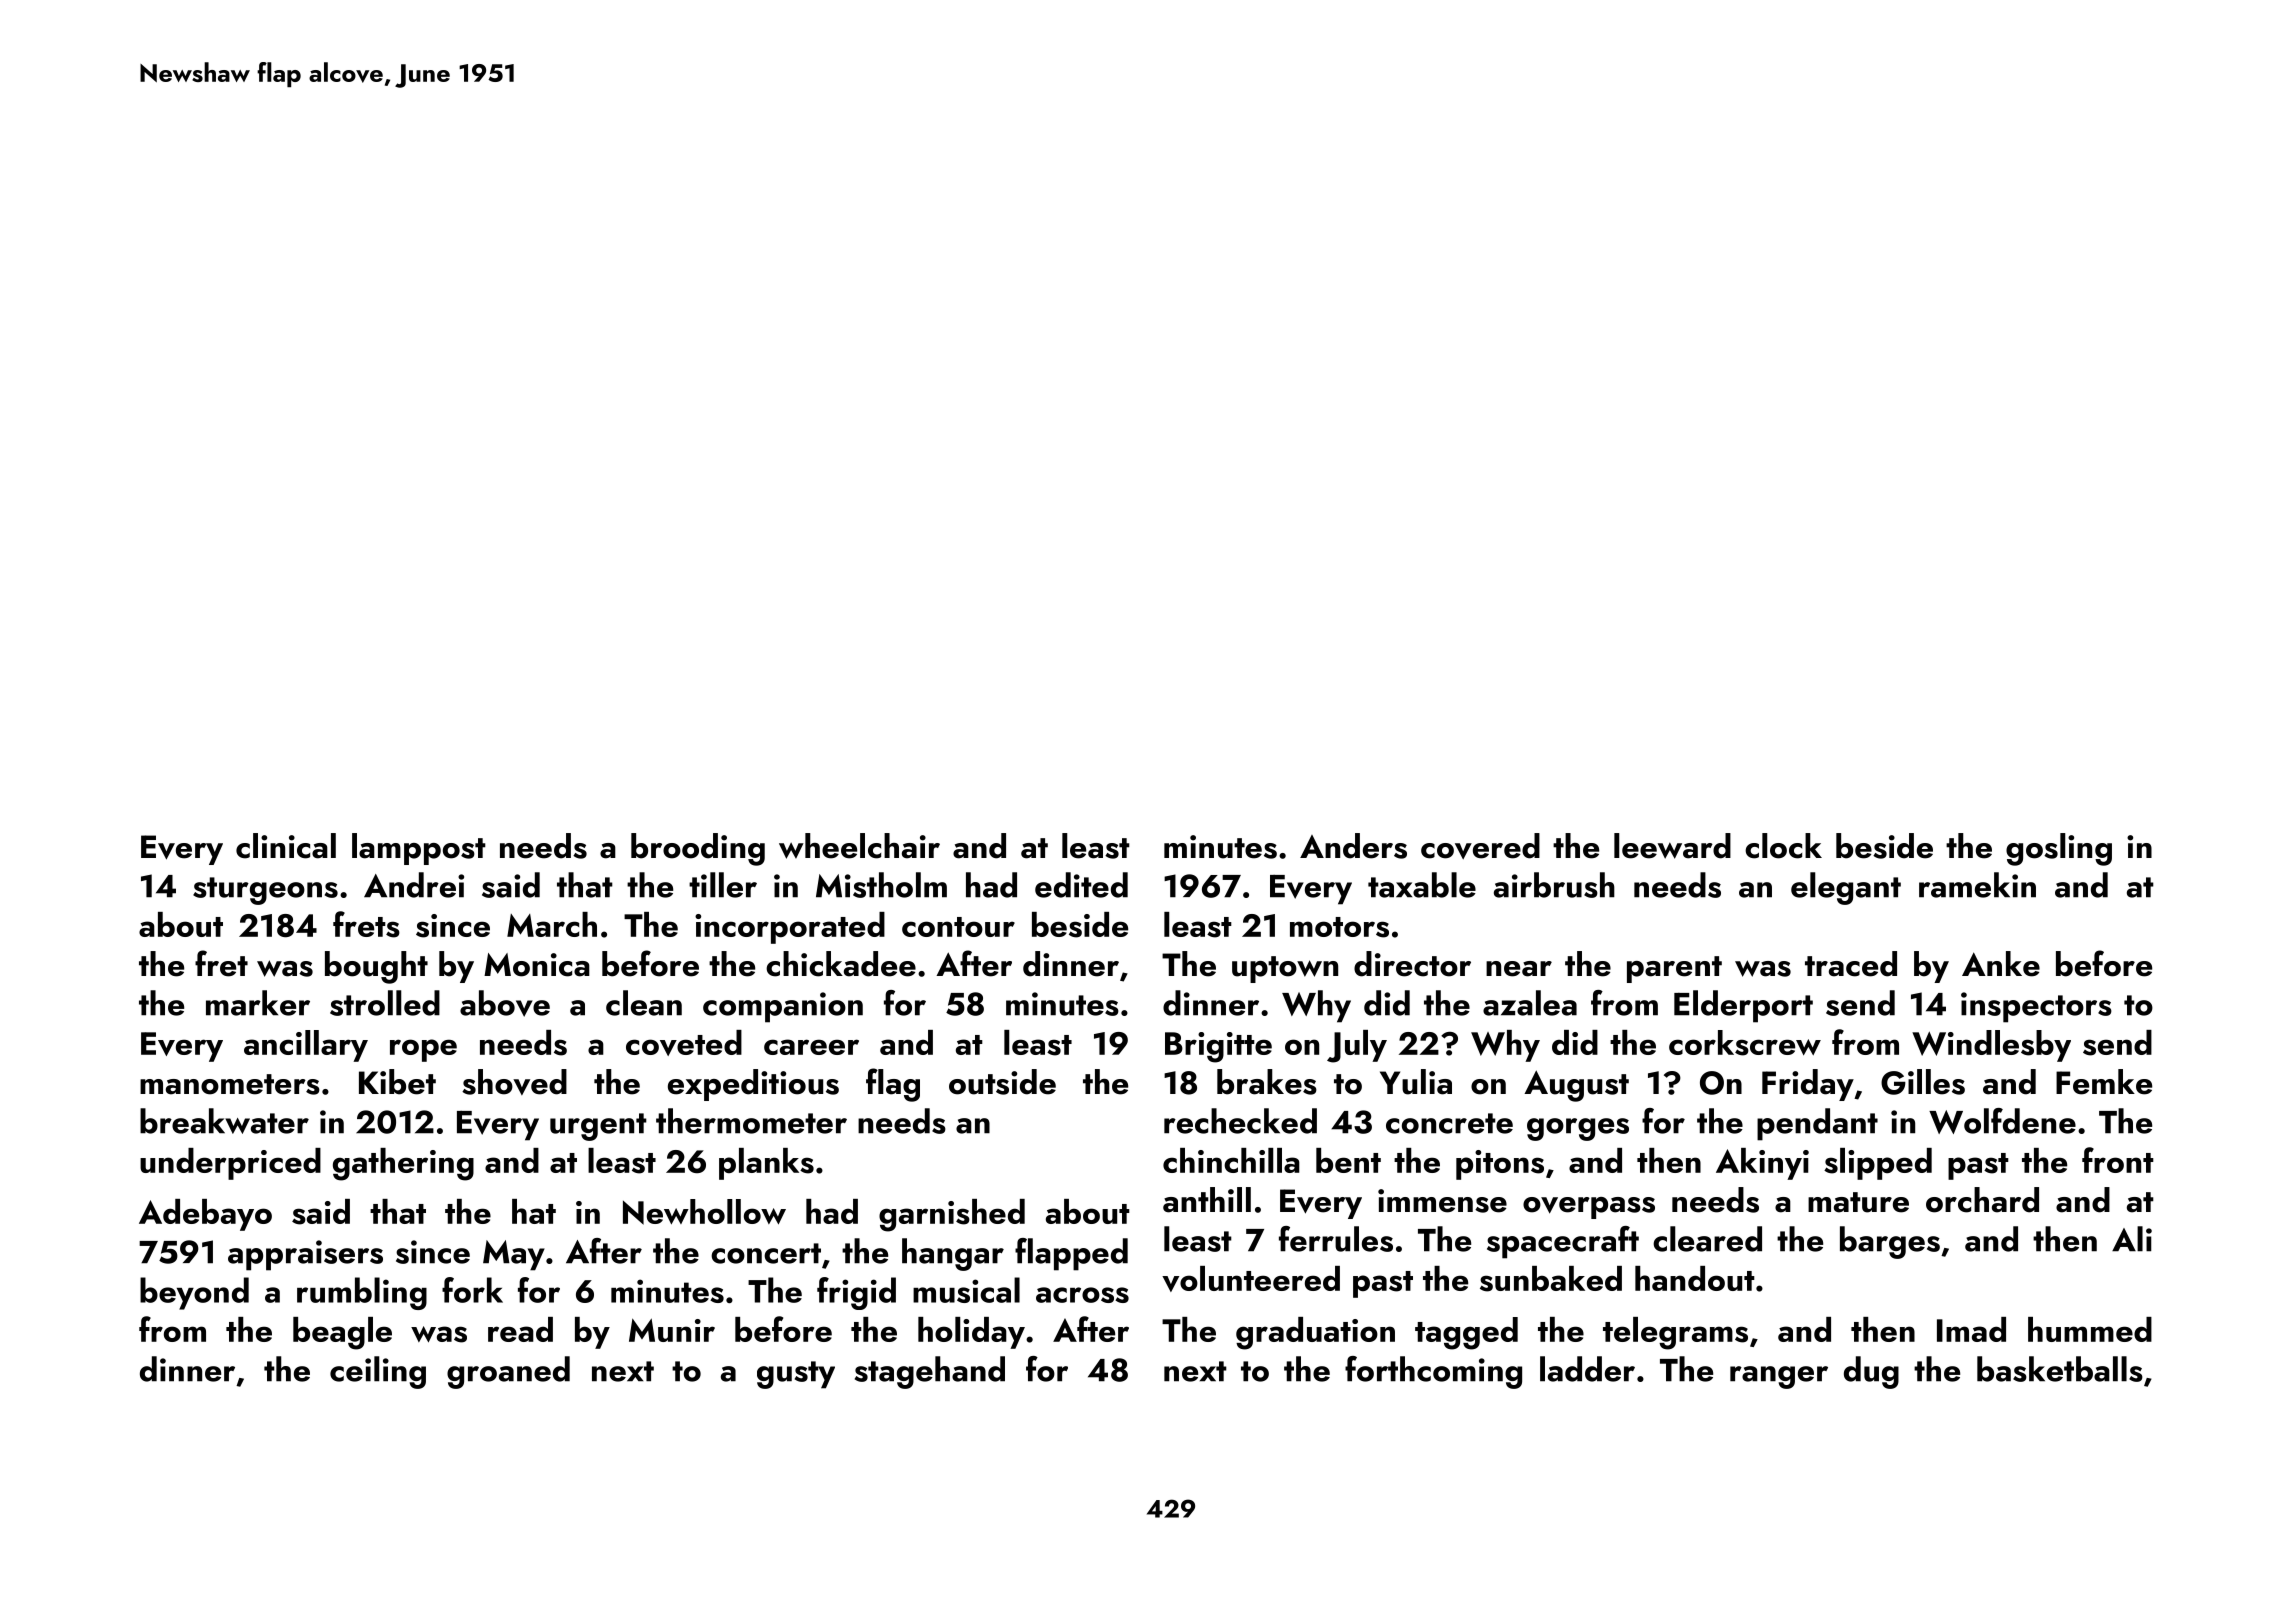 This screenshot has height=1620, width=2292. I want to click on stagehand, so click(930, 1372).
